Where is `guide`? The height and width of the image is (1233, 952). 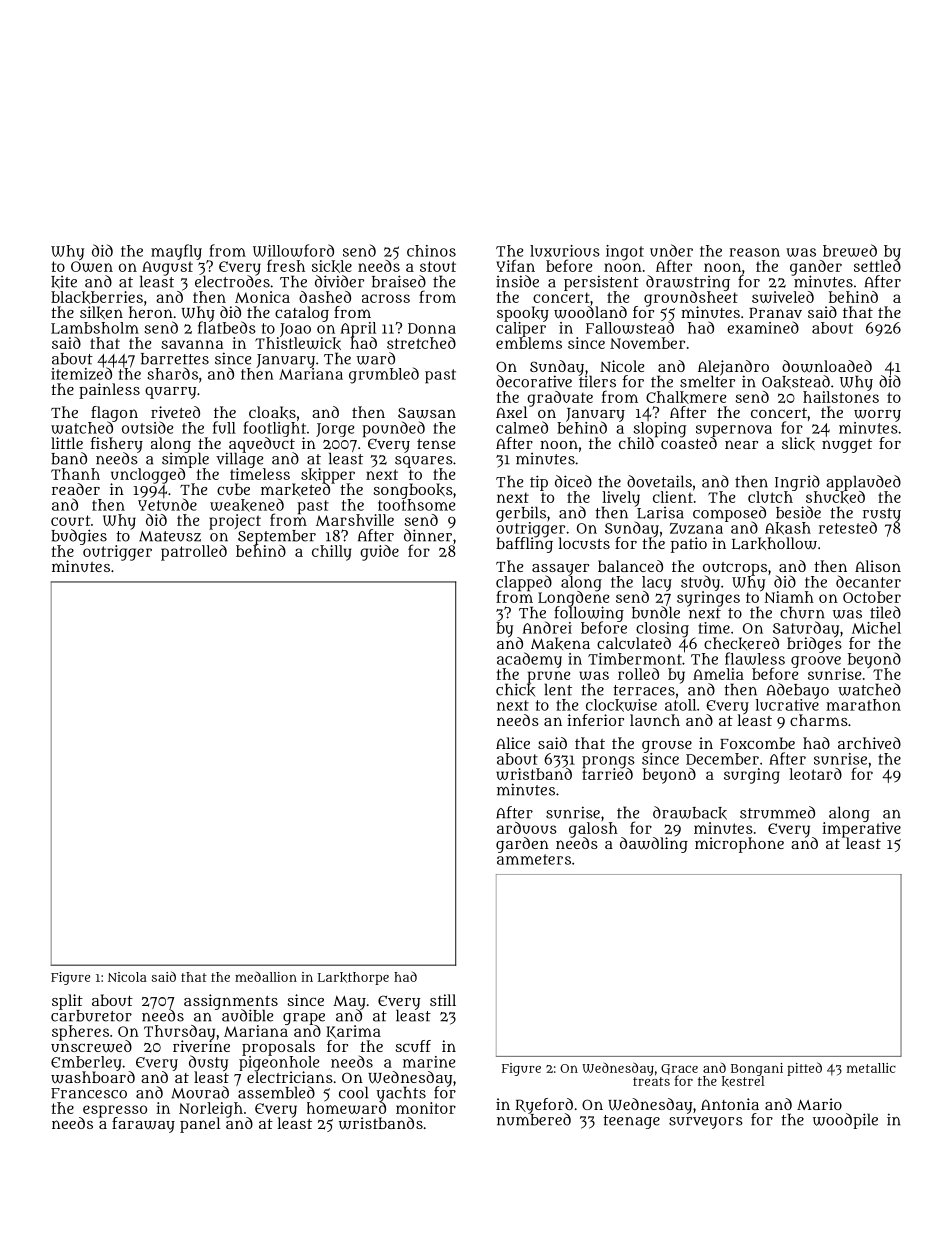
guide is located at coordinates (379, 553).
